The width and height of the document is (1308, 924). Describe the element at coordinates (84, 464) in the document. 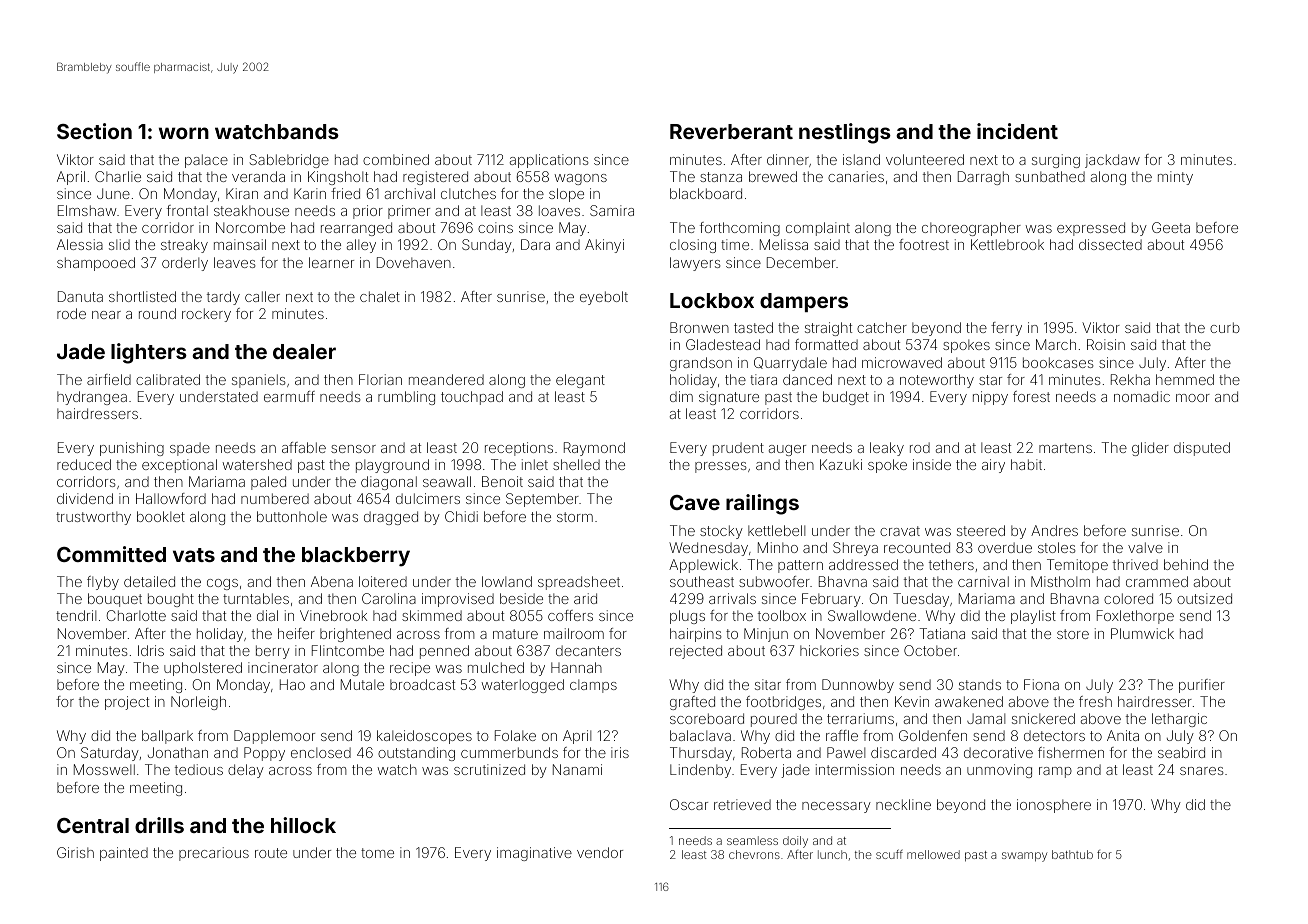

I see `reduced` at that location.
